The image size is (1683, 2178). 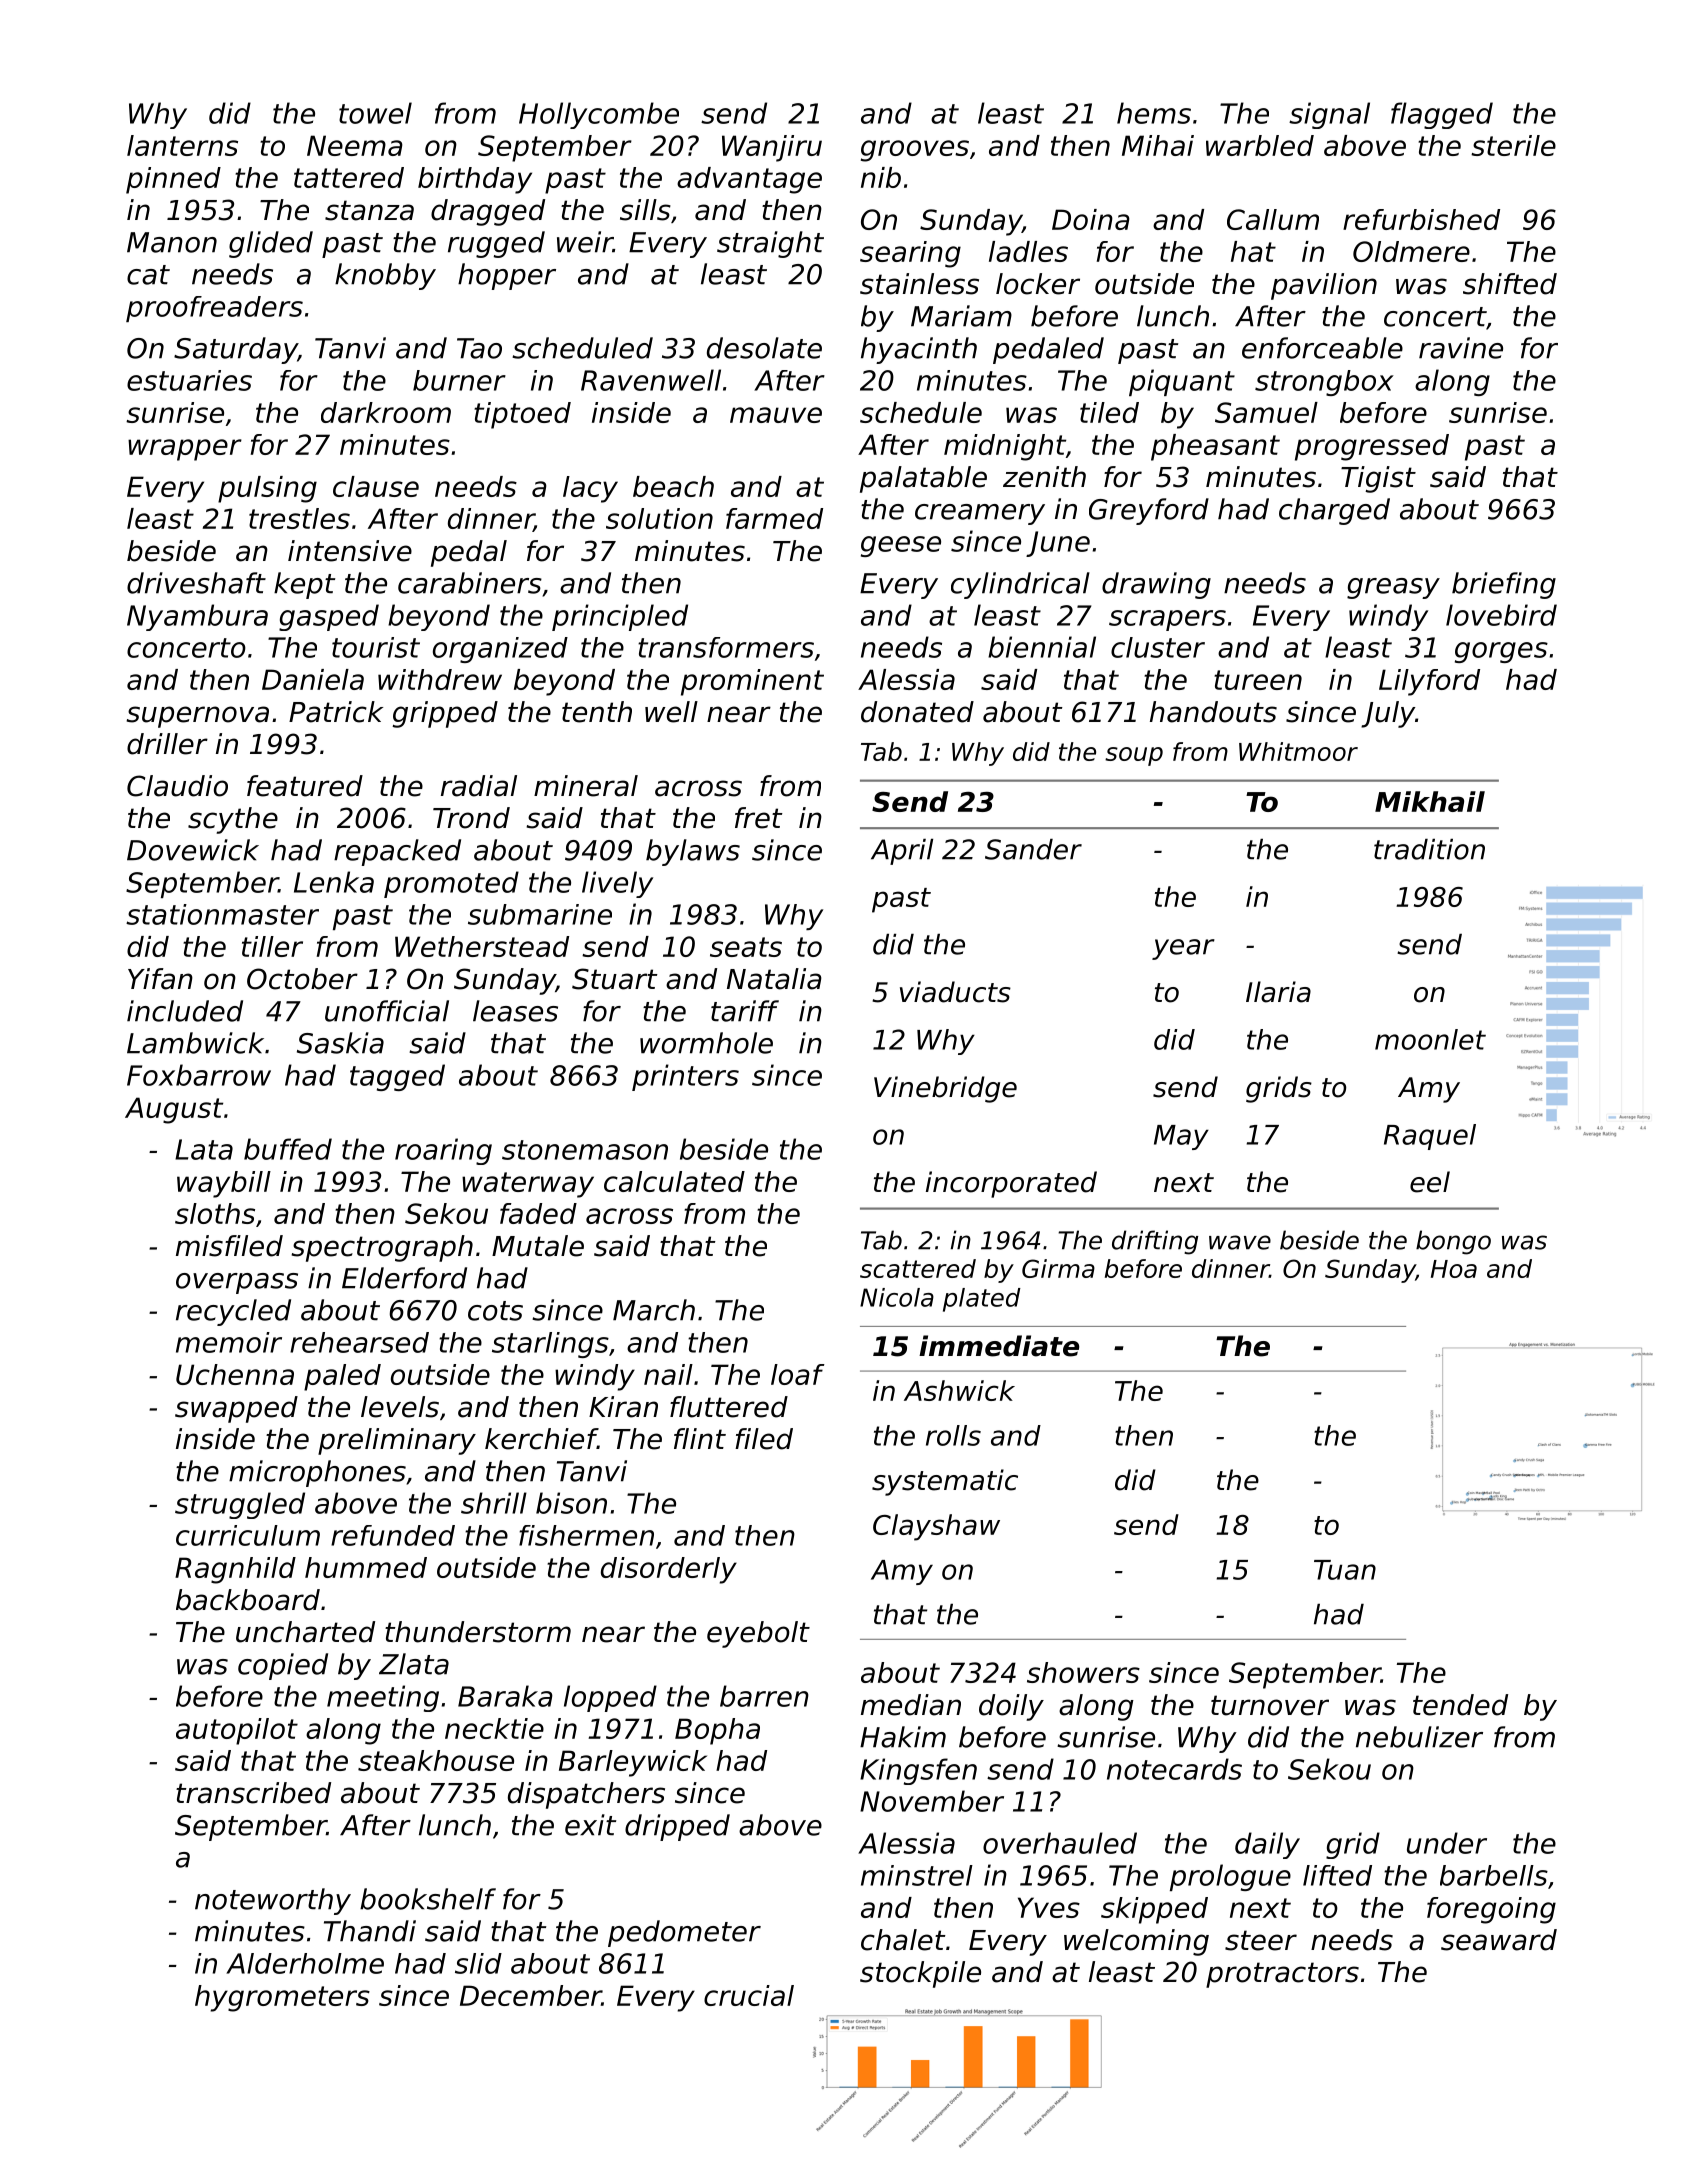 I want to click on spectrograph, so click(x=382, y=1248).
